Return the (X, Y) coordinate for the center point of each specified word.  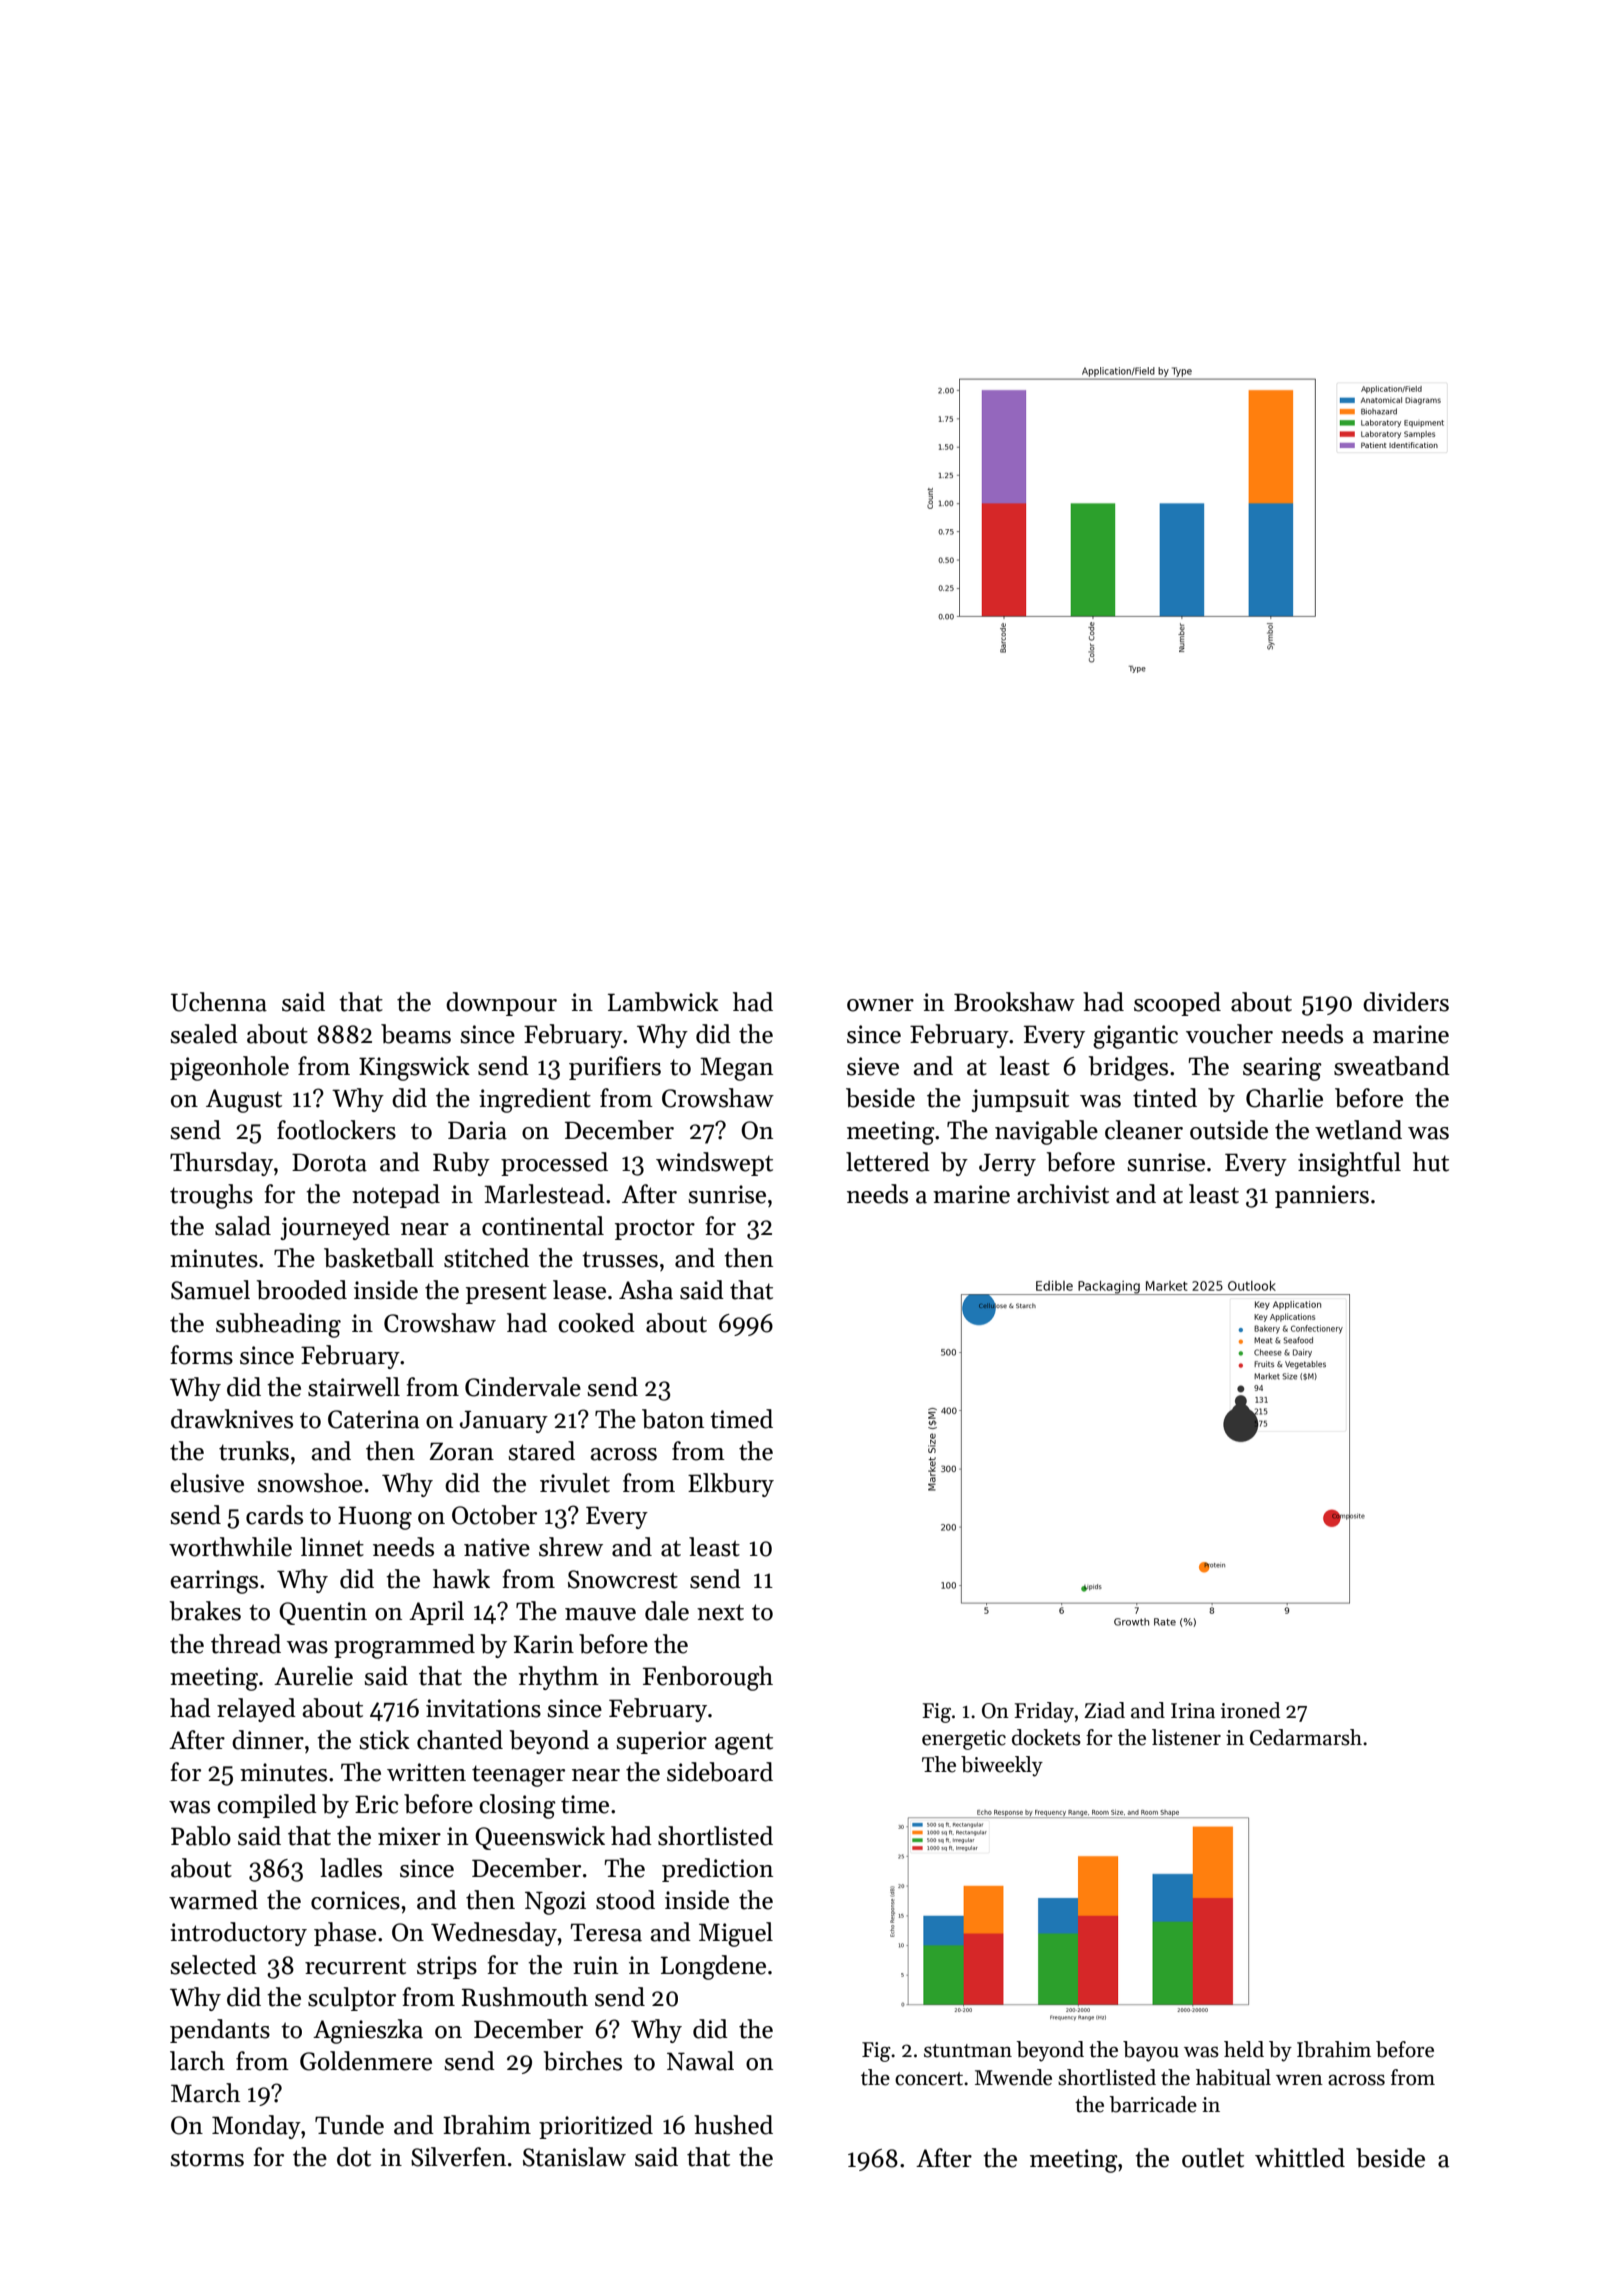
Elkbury (731, 1485)
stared (541, 1451)
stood (625, 1900)
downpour (501, 1004)
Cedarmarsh (1306, 1737)
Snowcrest (623, 1579)
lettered (888, 1162)
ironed (1250, 1710)
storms (207, 2158)
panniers (1322, 1196)
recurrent (355, 1966)
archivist (1063, 1194)
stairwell (354, 1387)
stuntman (968, 2051)
